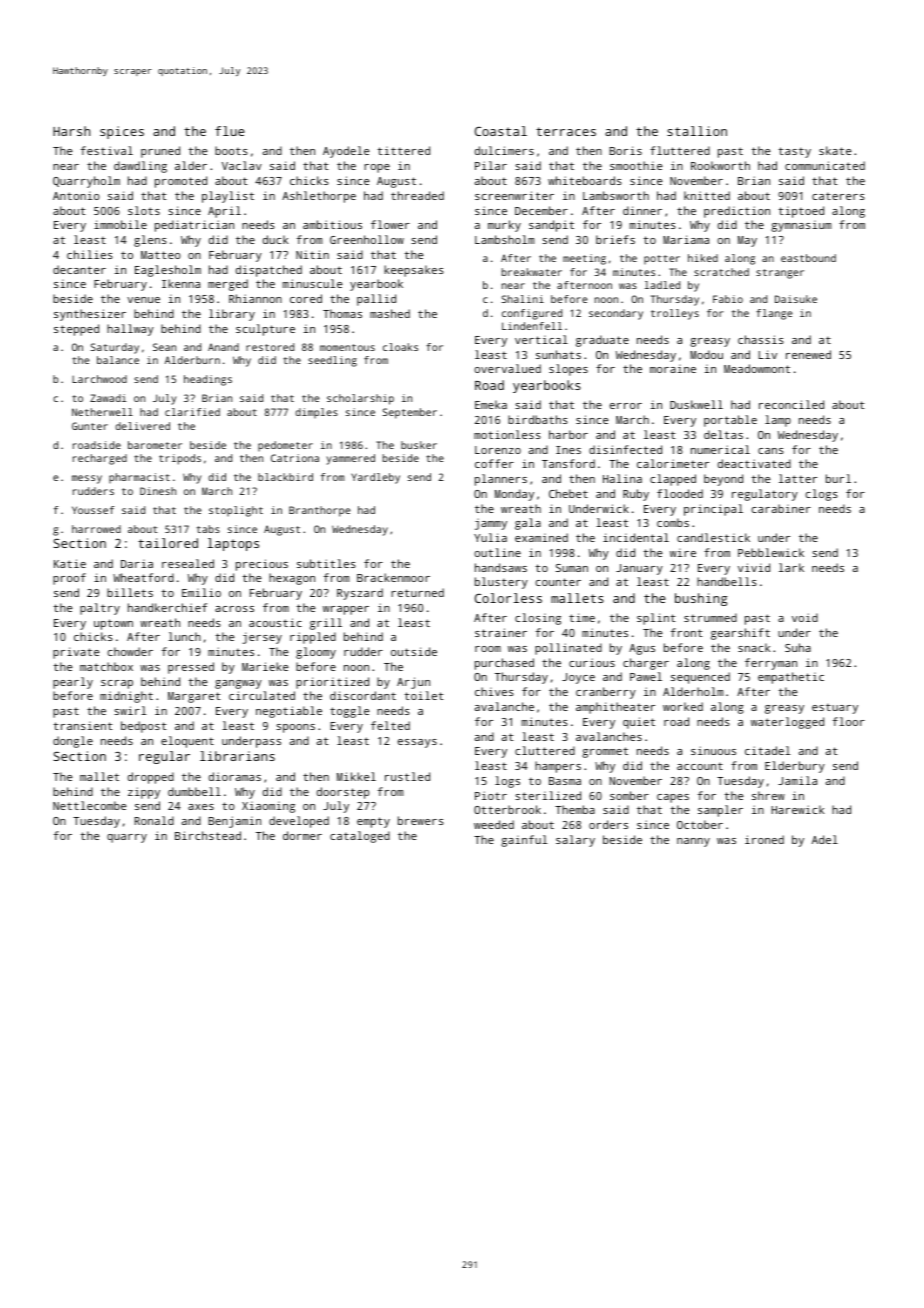 This screenshot has width=924, height=1308. I want to click on calorimeter, so click(673, 463).
